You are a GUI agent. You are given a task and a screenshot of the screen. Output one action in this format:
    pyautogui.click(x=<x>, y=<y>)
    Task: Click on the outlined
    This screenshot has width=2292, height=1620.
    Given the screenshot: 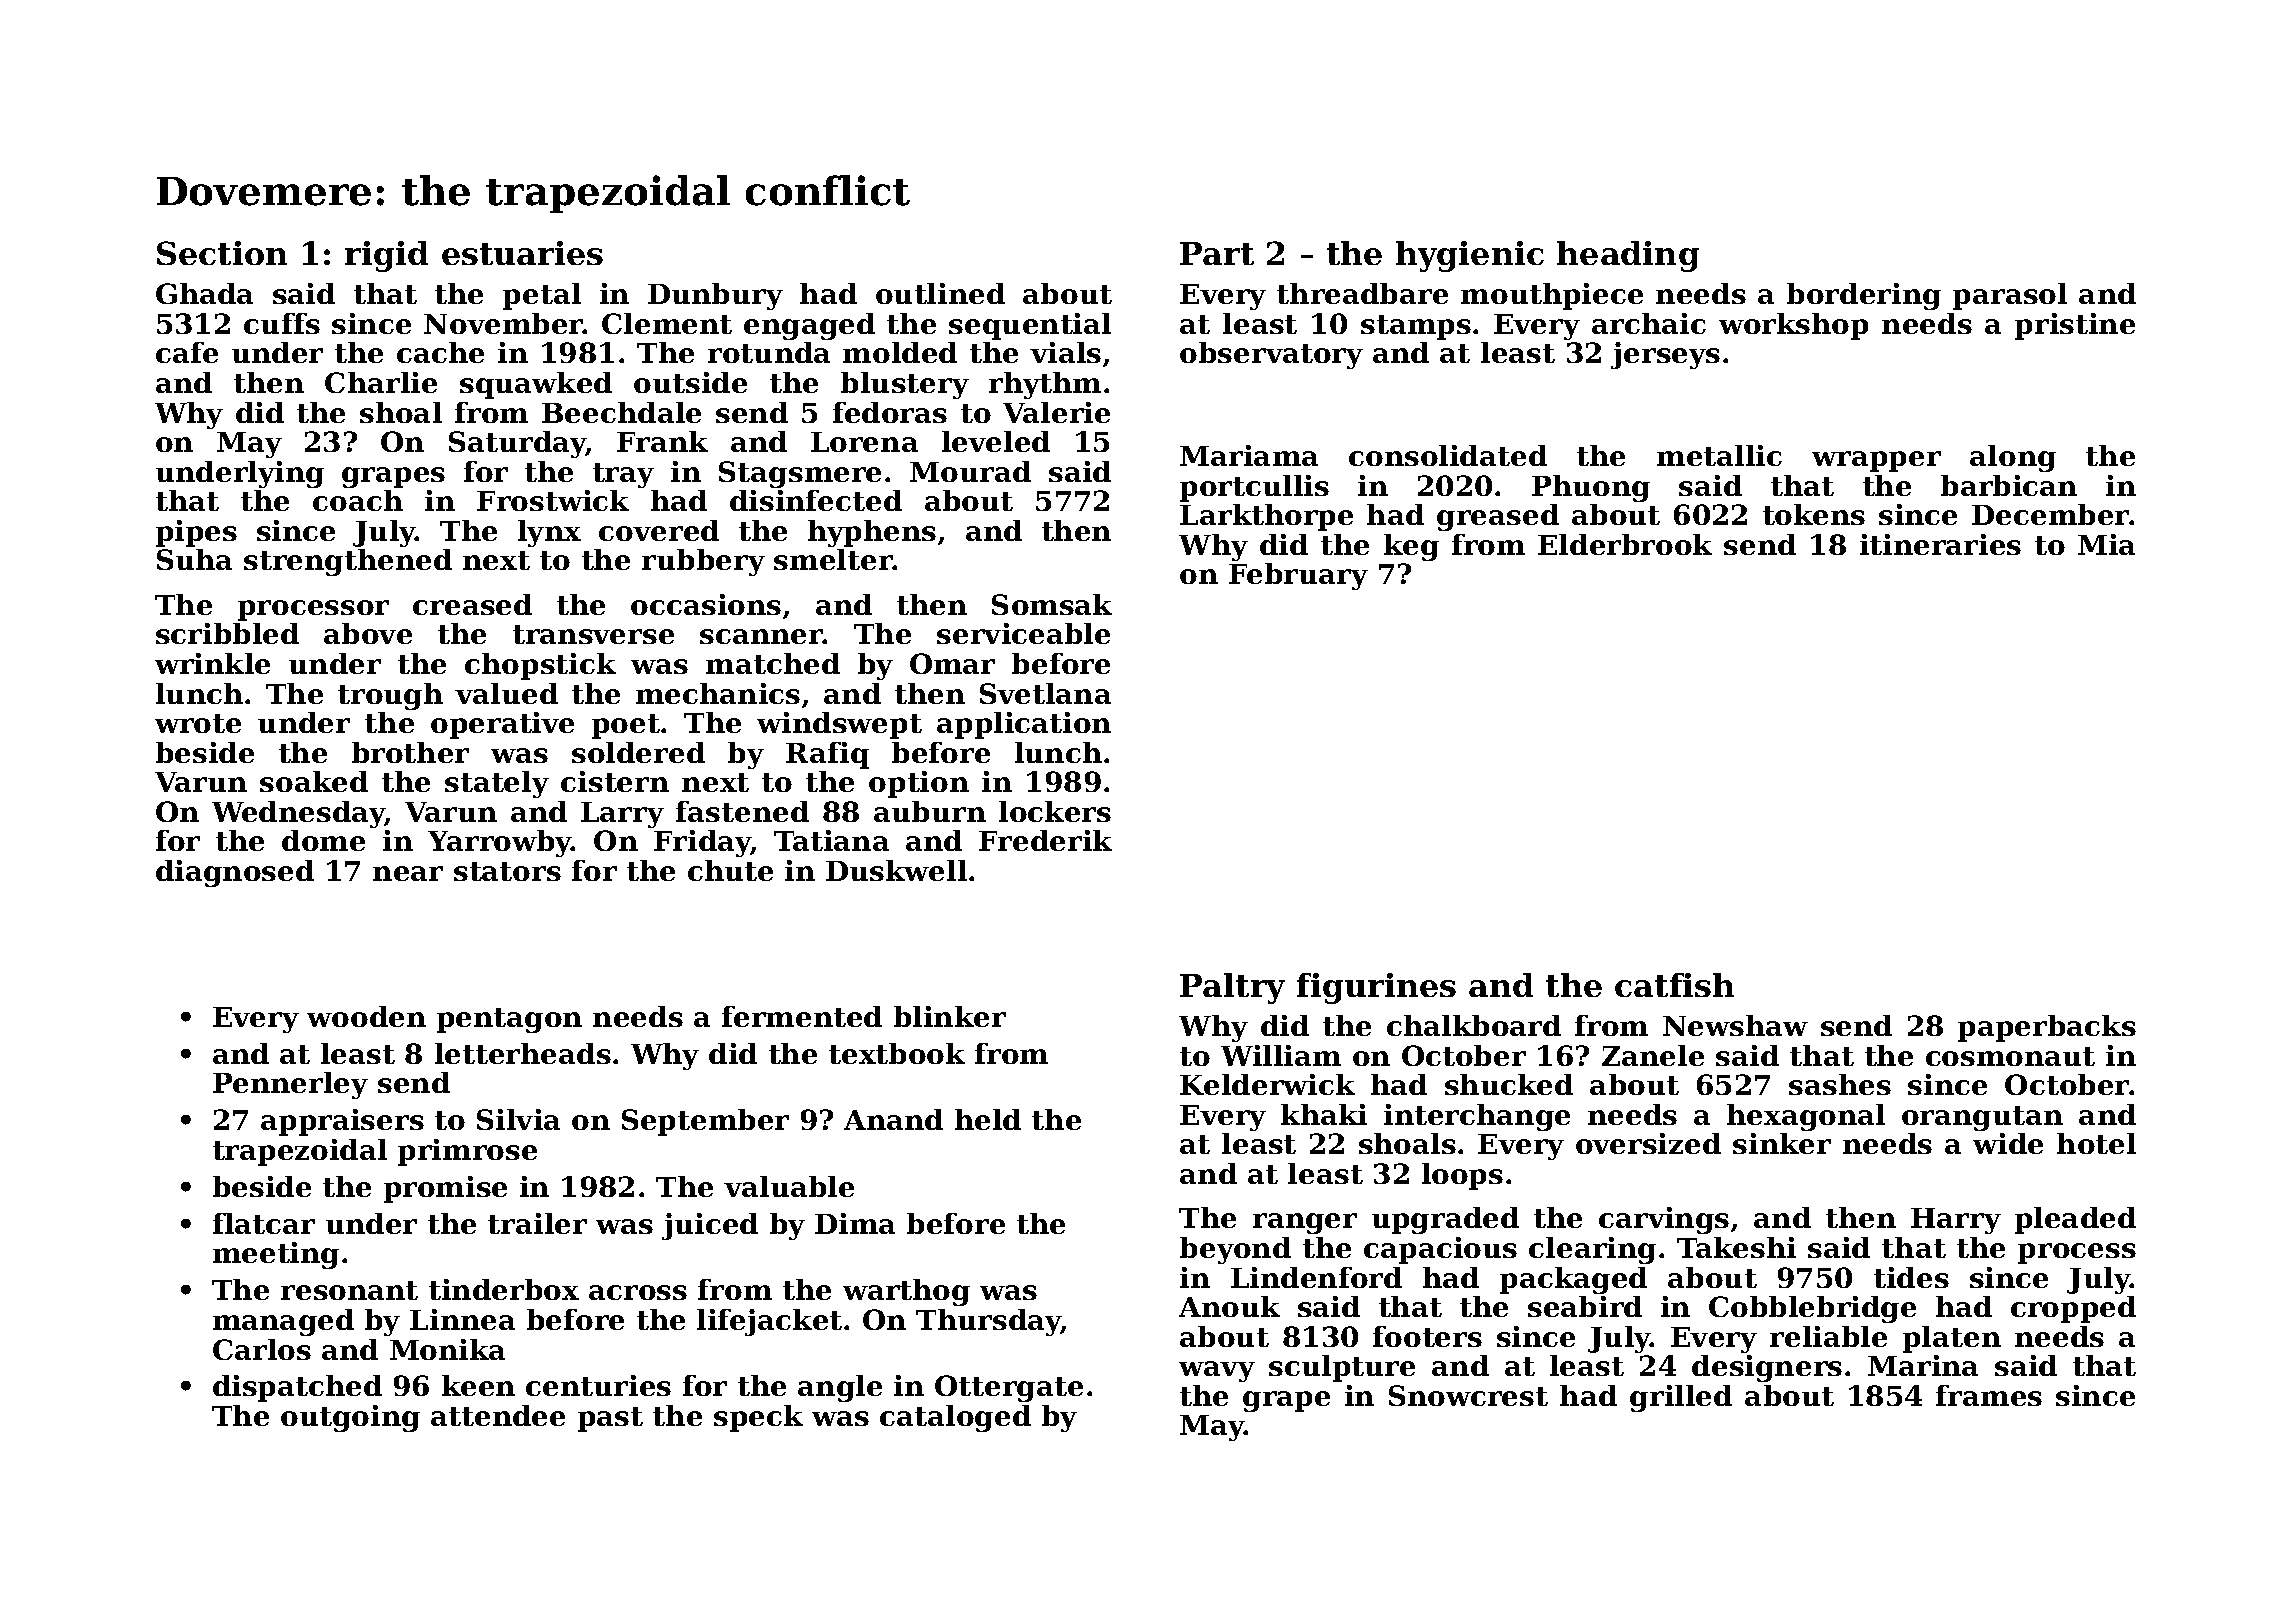 What is the action you would take?
    pyautogui.click(x=940, y=293)
